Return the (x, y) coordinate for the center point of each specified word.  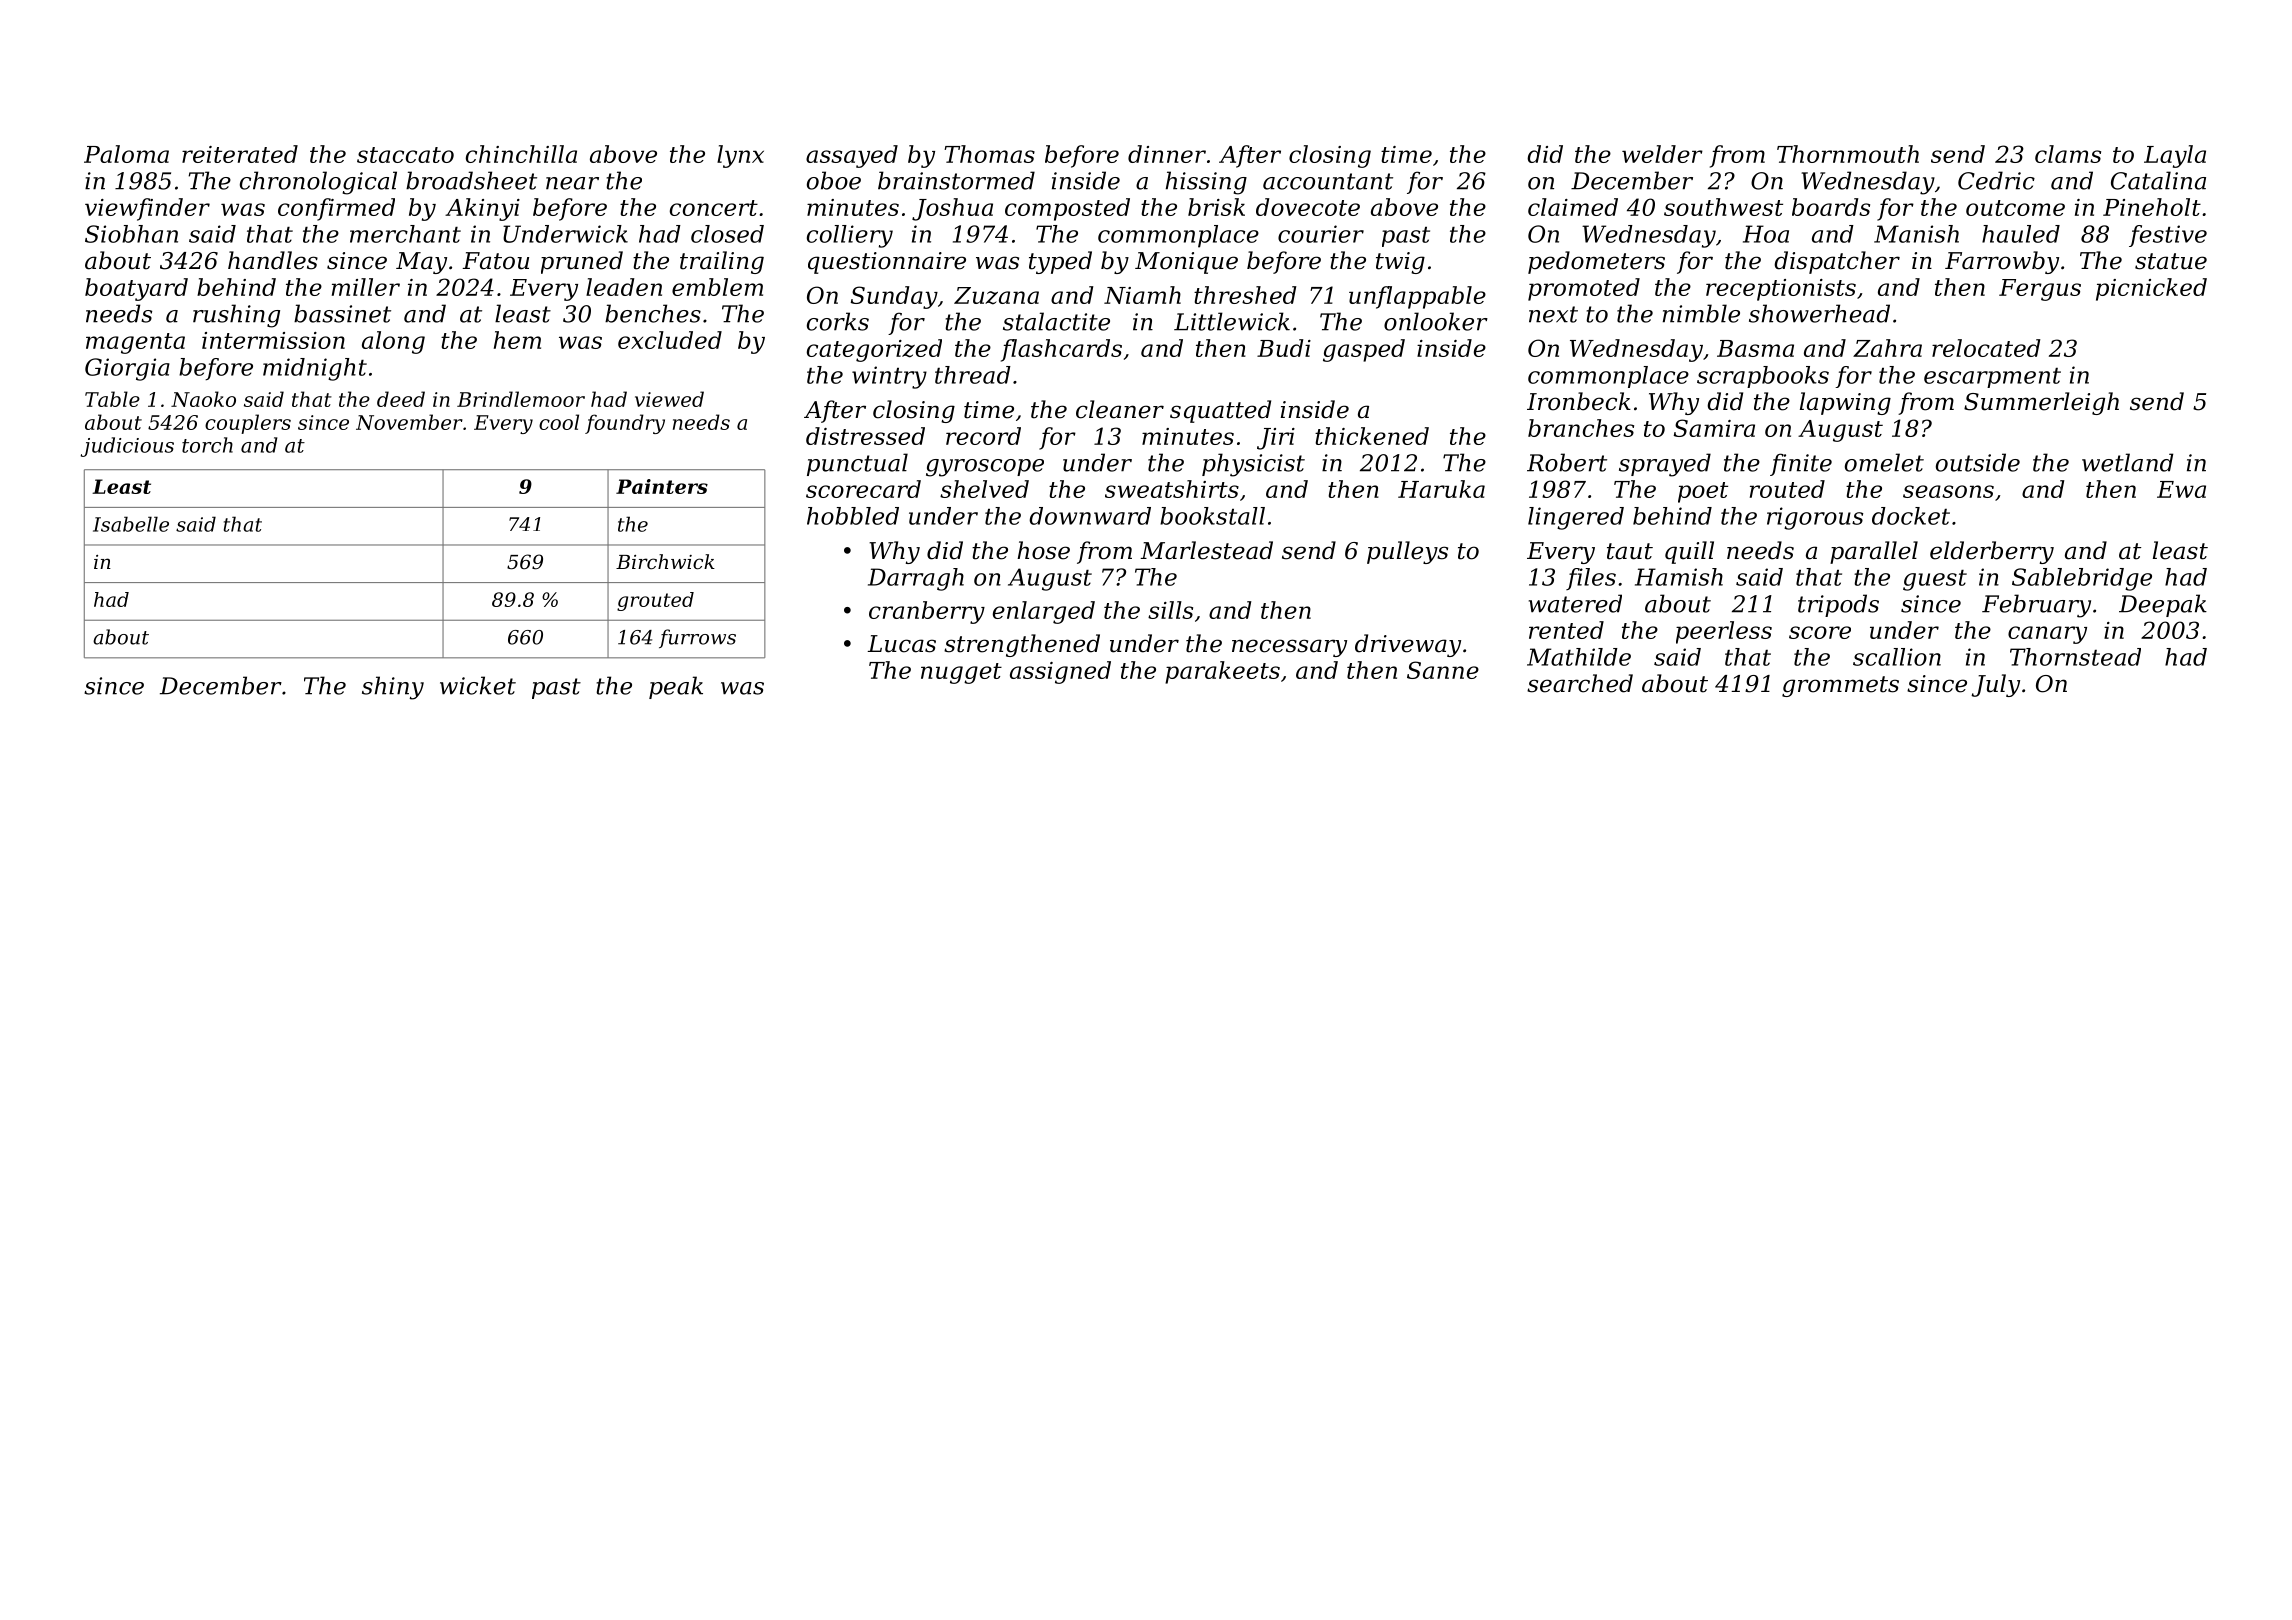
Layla (2175, 156)
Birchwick (665, 562)
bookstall (1212, 516)
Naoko (203, 399)
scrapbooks (1763, 377)
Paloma (126, 154)
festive (2168, 236)
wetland (2127, 462)
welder (1662, 154)
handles (273, 260)
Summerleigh (2041, 403)
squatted (1220, 411)
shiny (393, 688)
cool (559, 422)
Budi (1284, 348)
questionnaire (887, 263)
